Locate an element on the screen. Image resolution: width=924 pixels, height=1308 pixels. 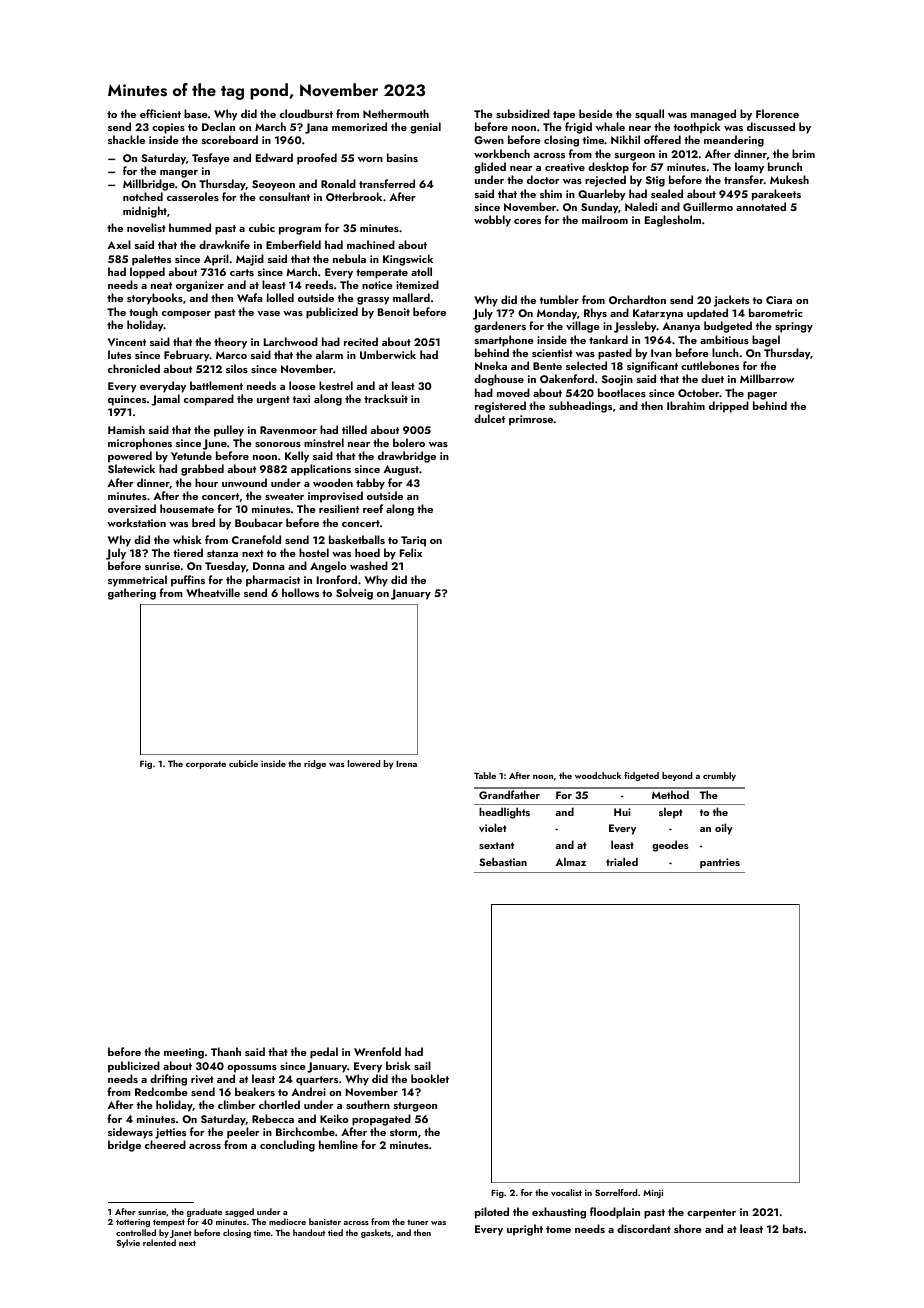
efficient is located at coordinates (160, 113).
